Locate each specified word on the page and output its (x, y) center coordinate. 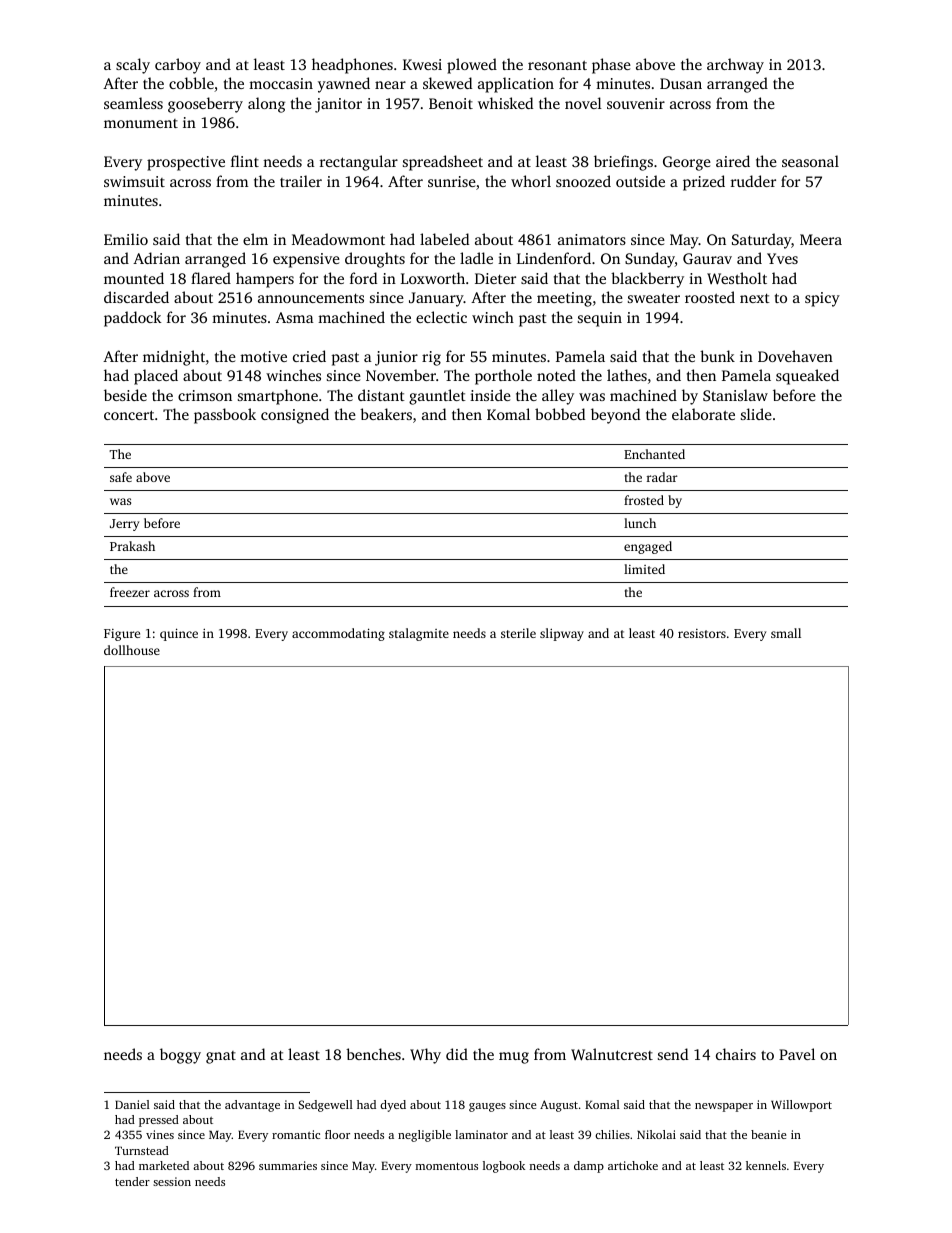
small (786, 633)
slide (756, 414)
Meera (821, 239)
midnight (174, 358)
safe (121, 477)
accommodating (338, 634)
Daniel (132, 1104)
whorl (531, 181)
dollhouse (132, 650)
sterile (518, 633)
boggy (180, 1056)
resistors (702, 633)
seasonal (810, 161)
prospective (186, 163)
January (436, 299)
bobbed (560, 414)
